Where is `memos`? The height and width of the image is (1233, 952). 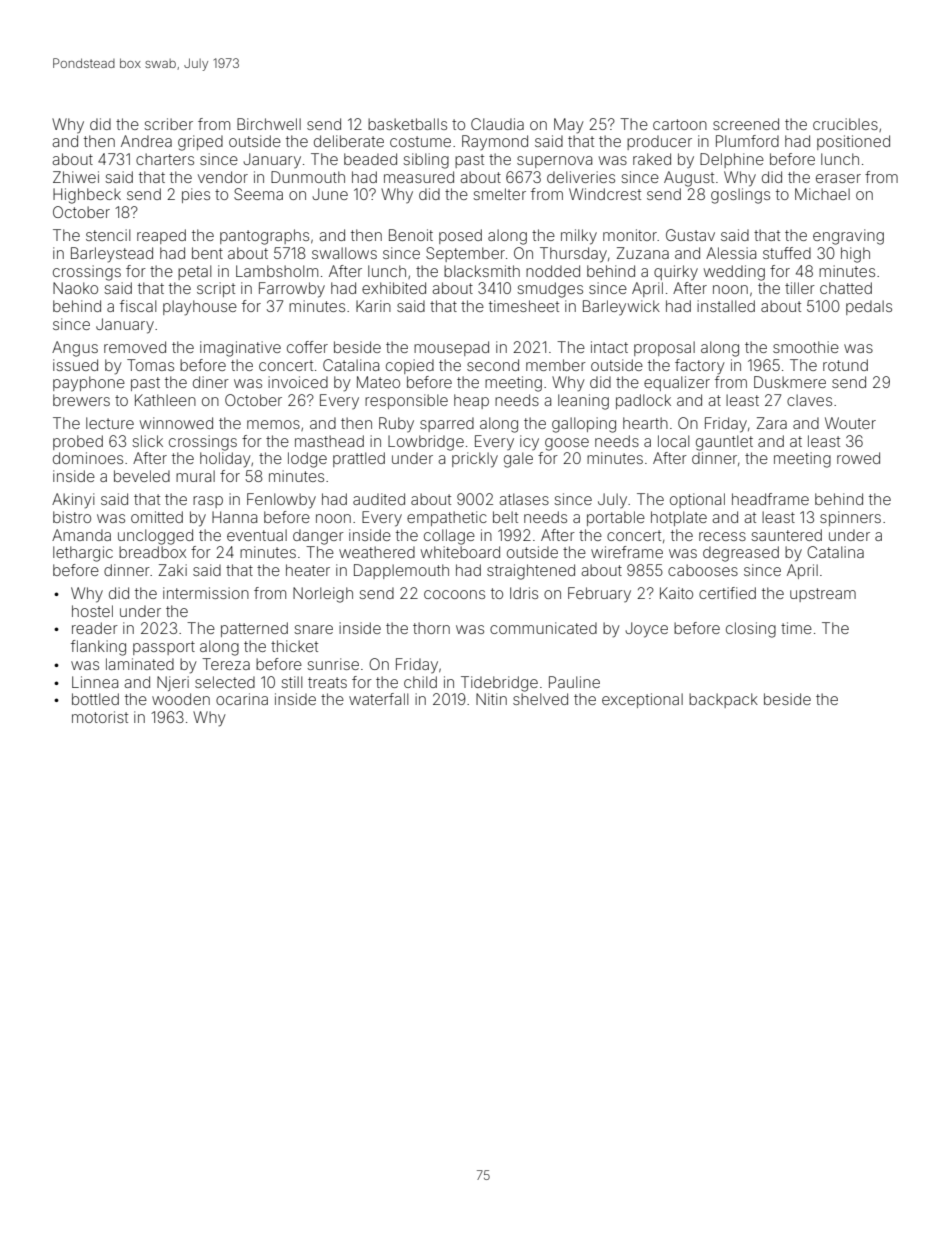
memos is located at coordinates (273, 424).
